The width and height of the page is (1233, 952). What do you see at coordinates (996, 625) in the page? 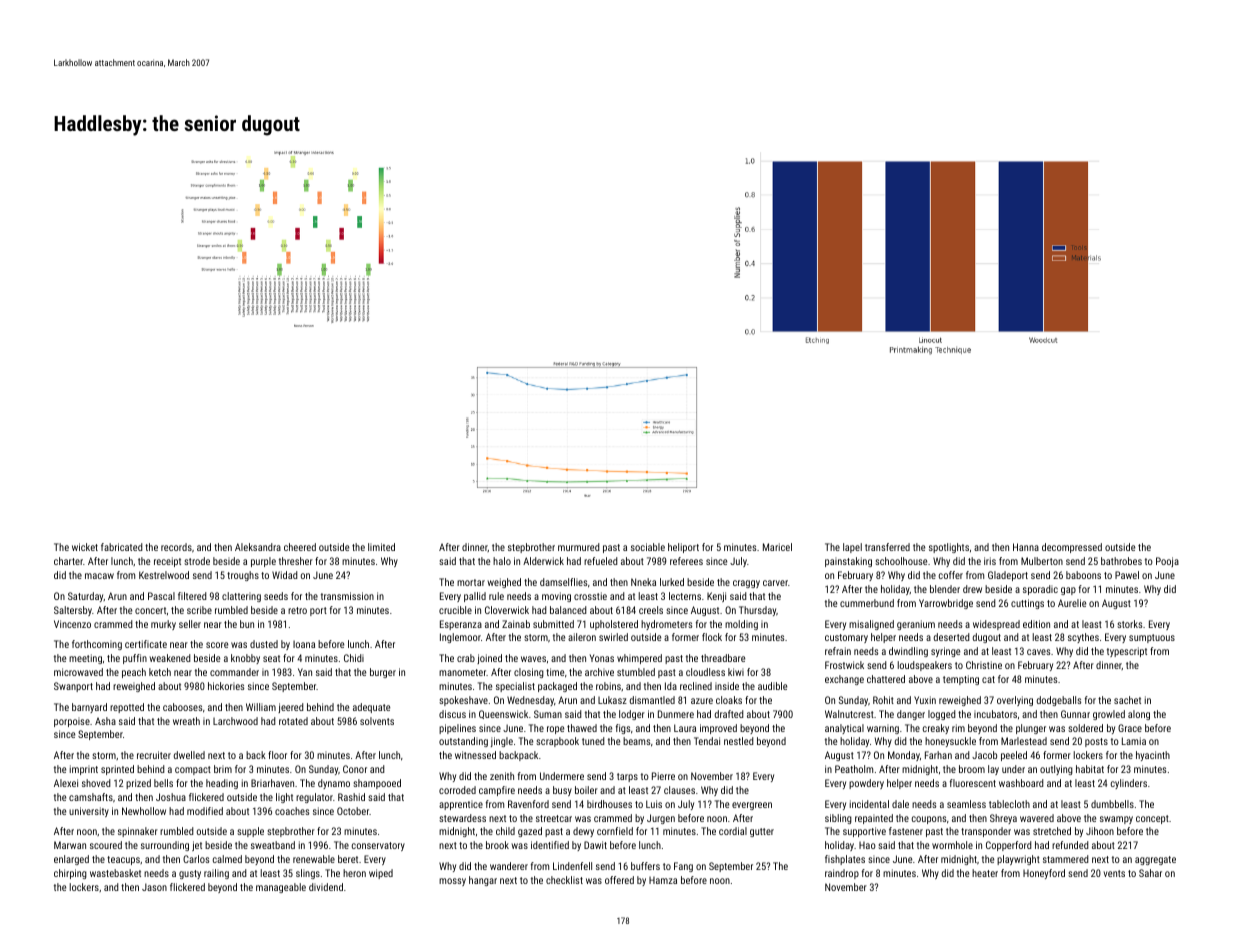
I see `widespread` at bounding box center [996, 625].
